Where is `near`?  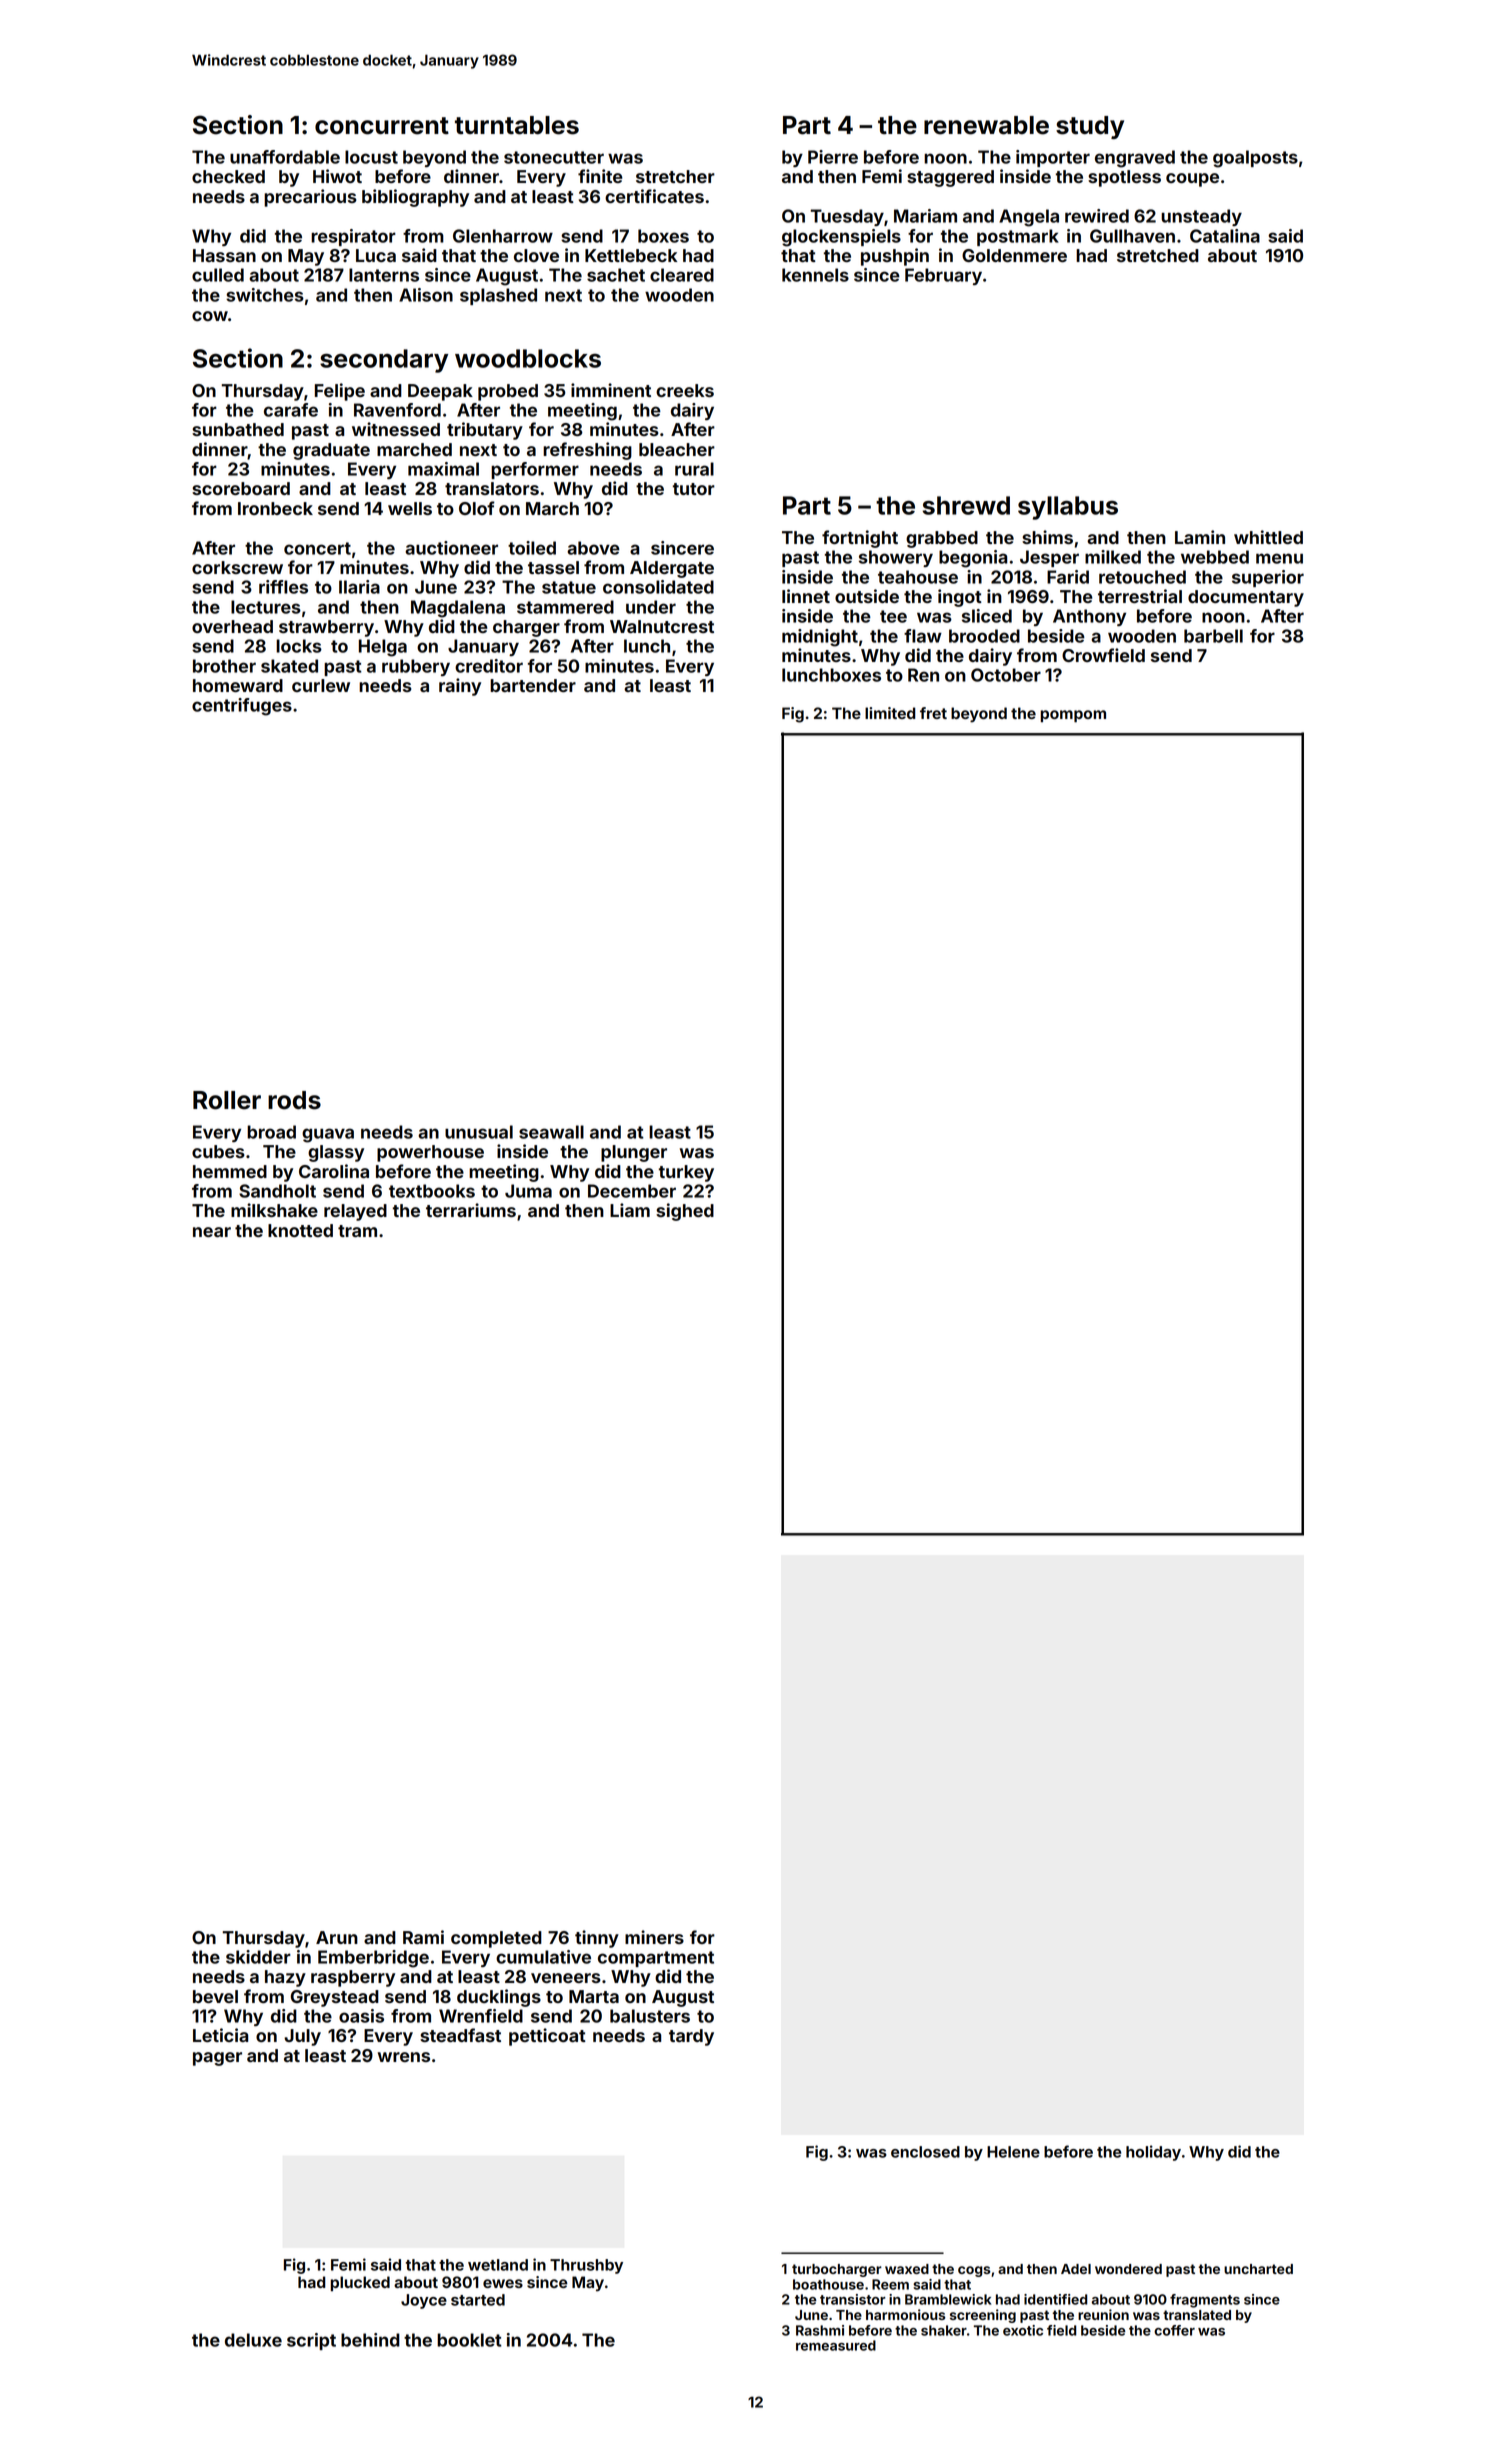 near is located at coordinates (212, 1232).
